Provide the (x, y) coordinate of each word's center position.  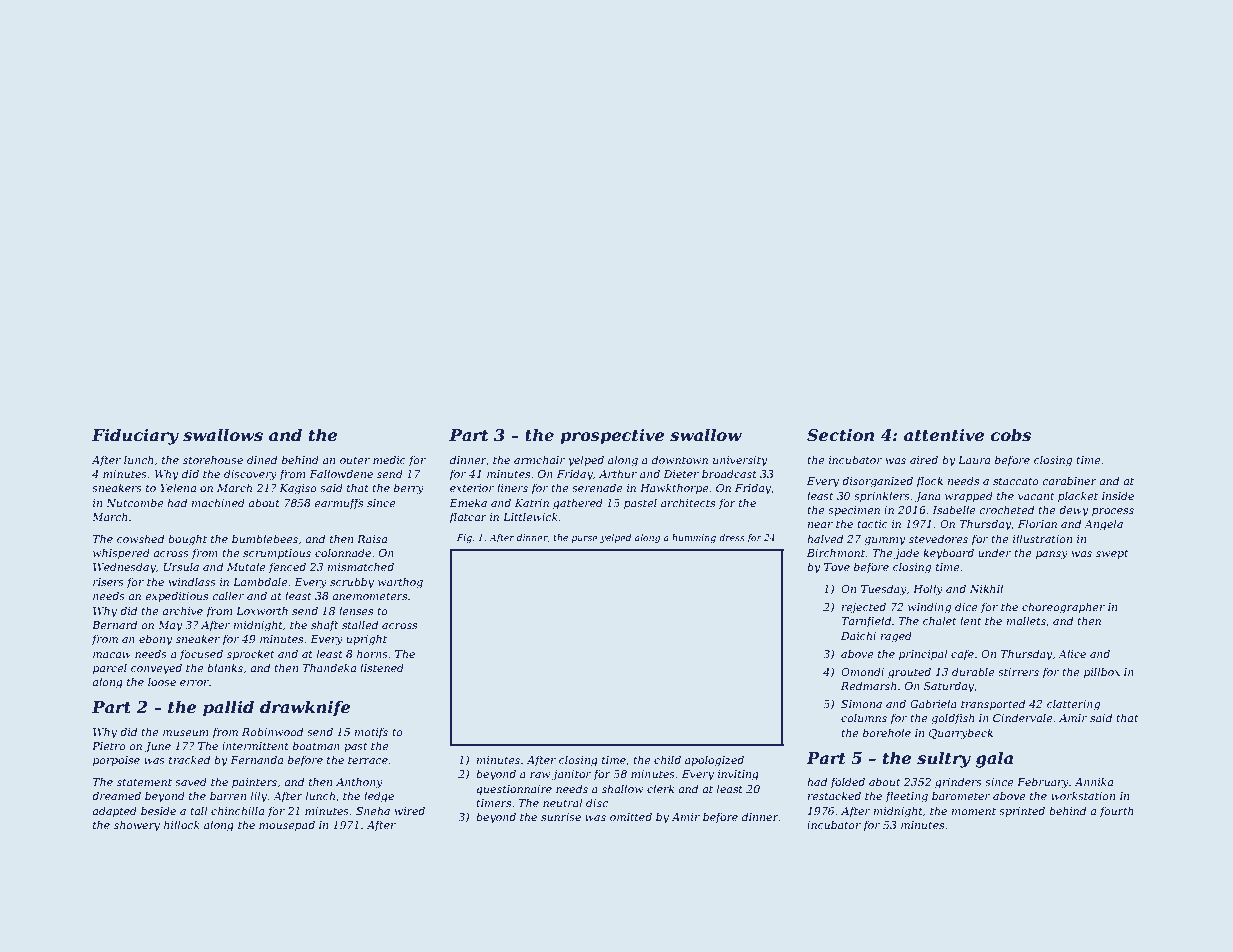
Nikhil (986, 588)
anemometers (369, 596)
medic (389, 459)
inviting (738, 775)
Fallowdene (341, 473)
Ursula (181, 566)
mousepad (287, 825)
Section (840, 434)
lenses (356, 610)
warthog (400, 583)
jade (906, 554)
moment (974, 811)
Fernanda (256, 759)
